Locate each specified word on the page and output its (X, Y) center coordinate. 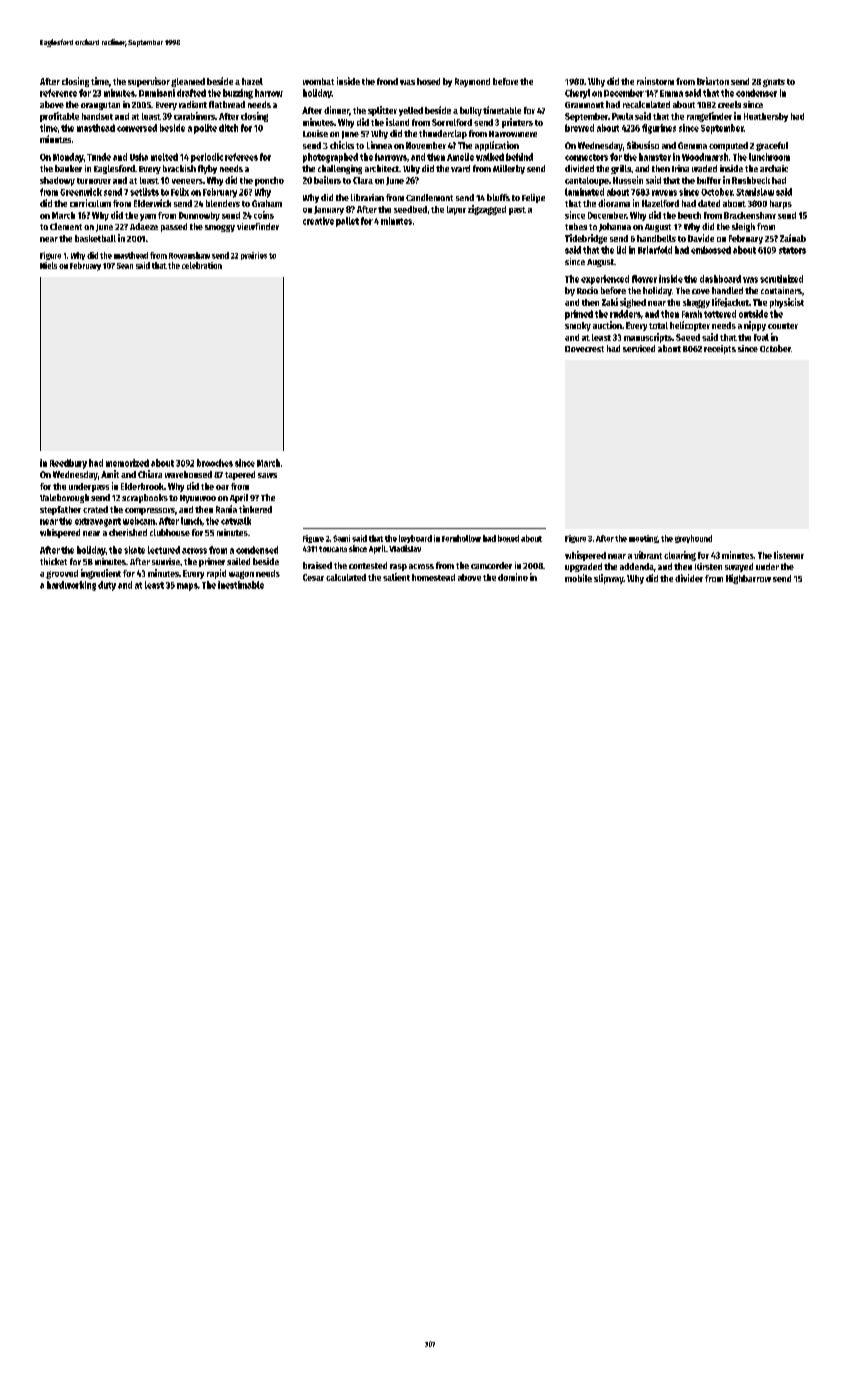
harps (781, 204)
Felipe (533, 198)
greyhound (693, 539)
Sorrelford (452, 122)
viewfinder (258, 226)
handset (97, 116)
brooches (215, 463)
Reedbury (68, 464)
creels (729, 104)
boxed (508, 538)
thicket (53, 561)
